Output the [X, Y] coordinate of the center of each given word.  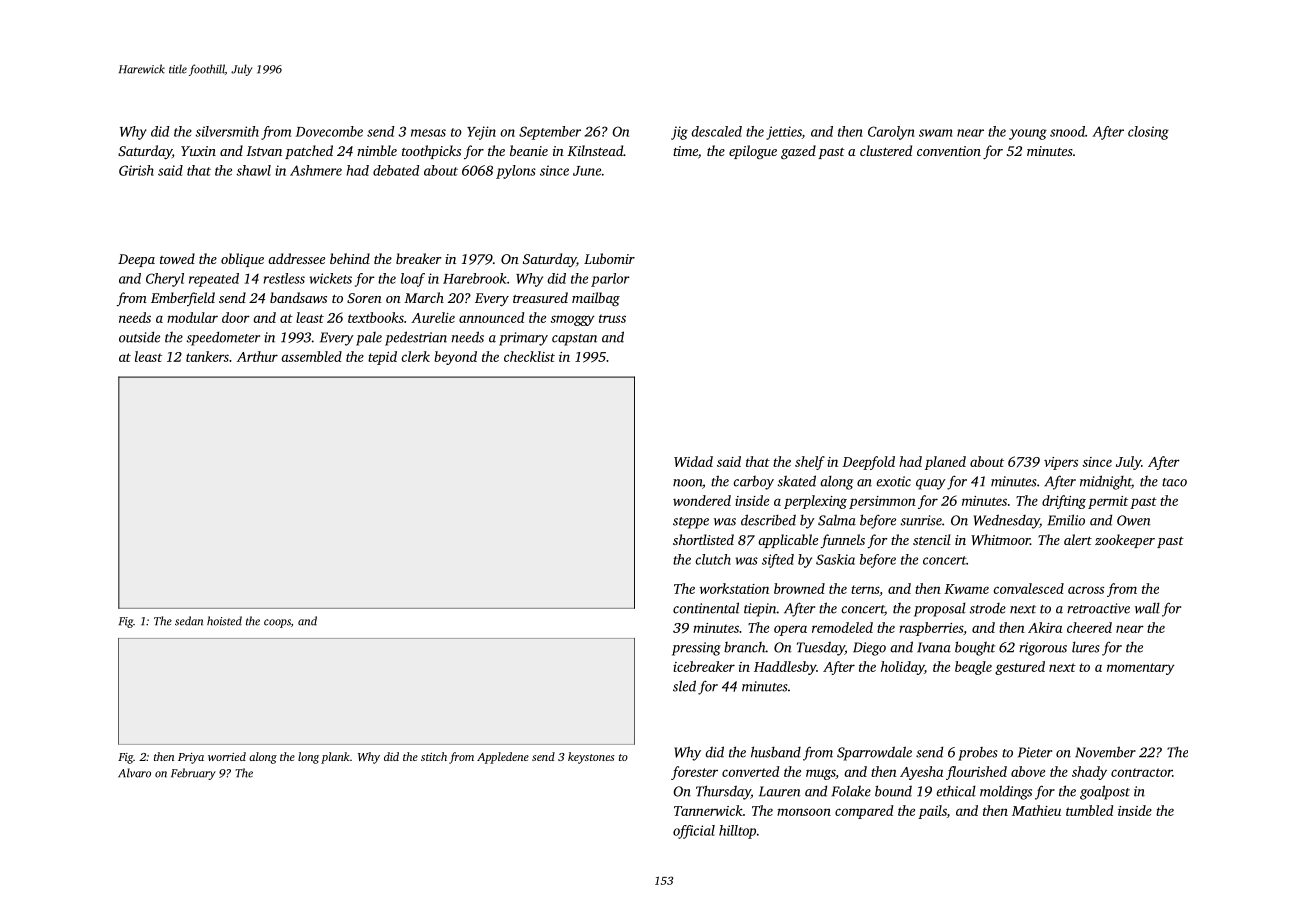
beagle [973, 668]
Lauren [780, 791]
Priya [191, 758]
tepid [382, 358]
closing [1148, 133]
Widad [693, 461]
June [587, 171]
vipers [1061, 463]
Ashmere [316, 170]
